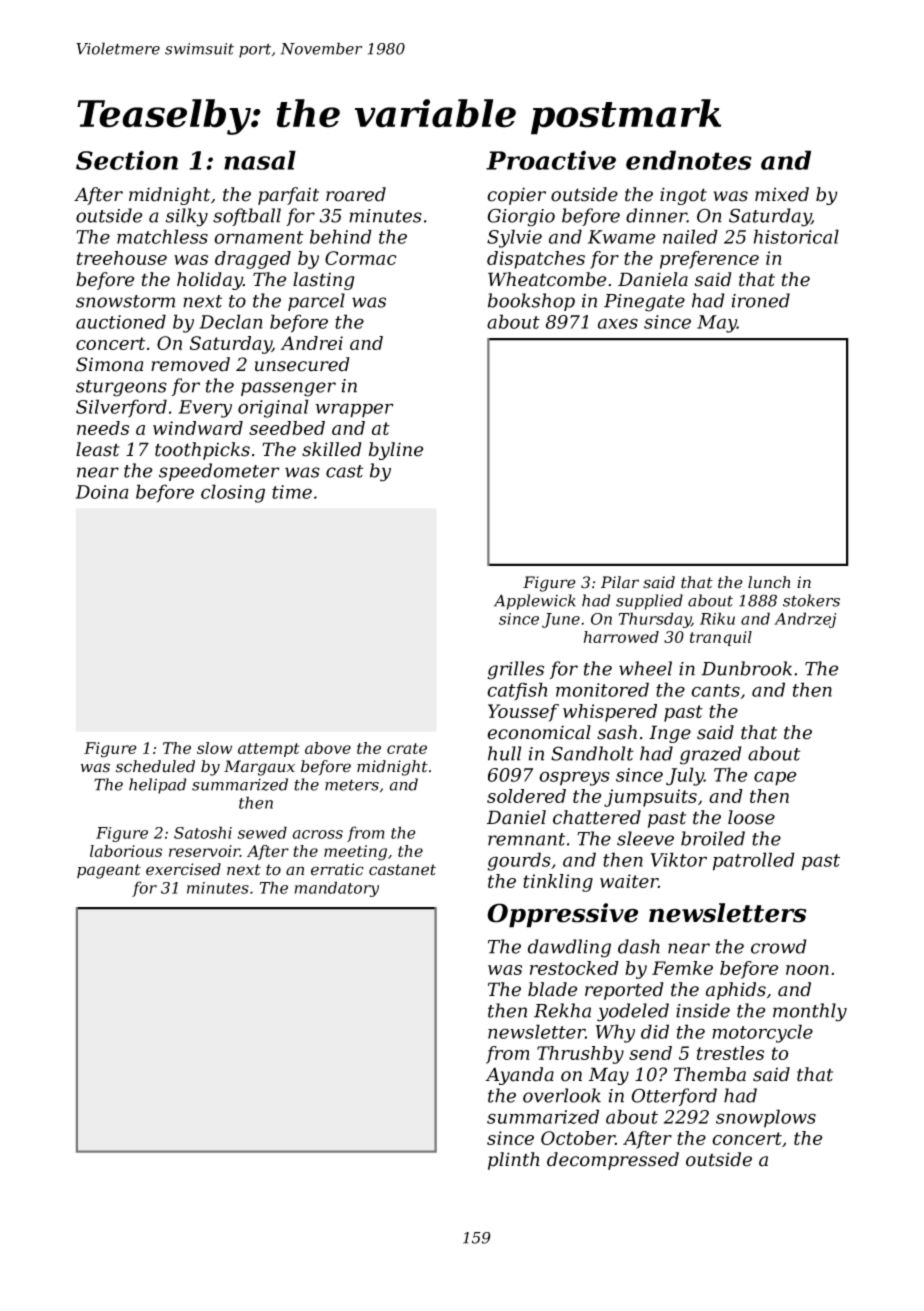 This screenshot has width=924, height=1311. I want to click on Satoshi, so click(203, 832).
